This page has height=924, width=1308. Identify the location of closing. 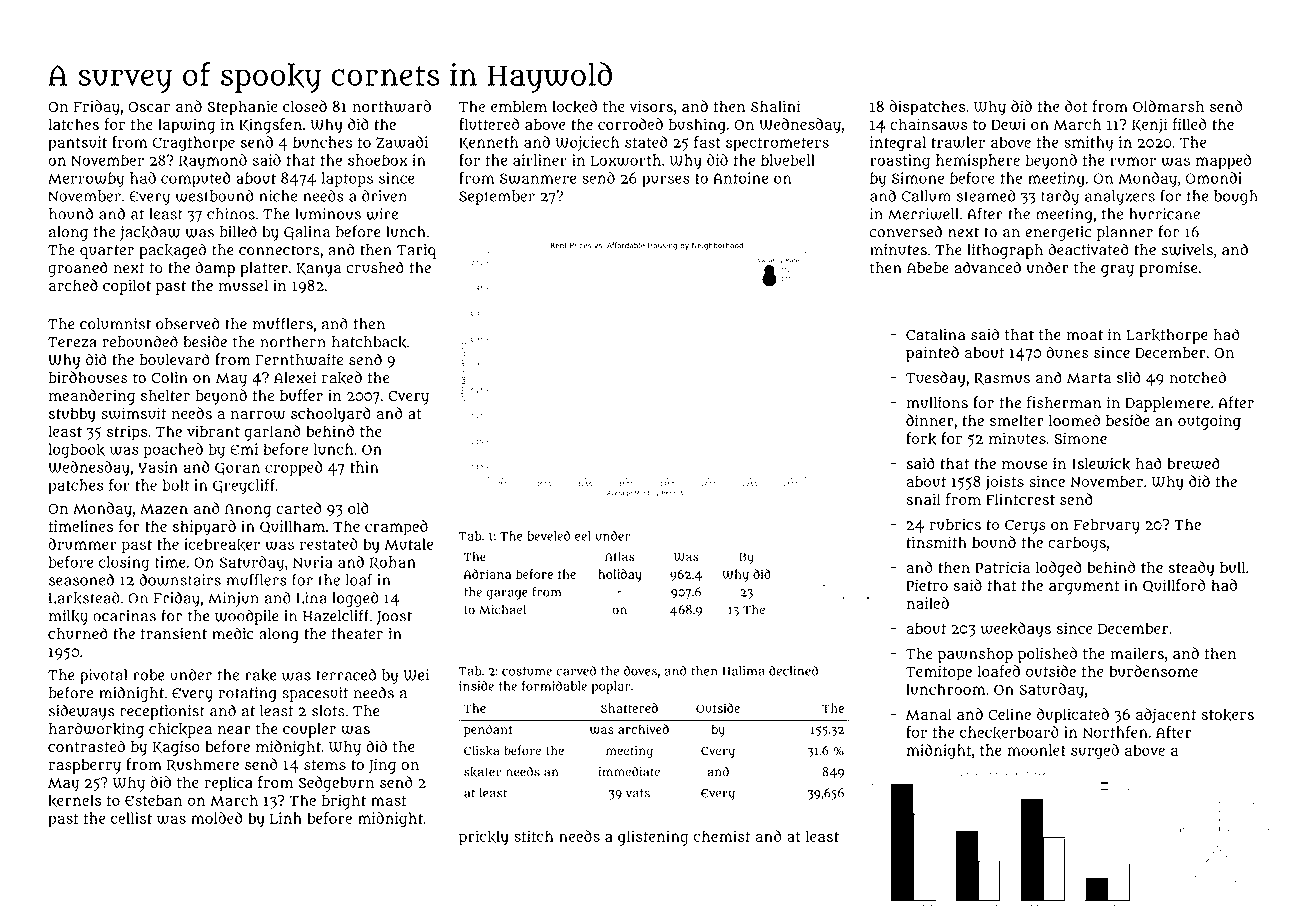
(124, 564).
